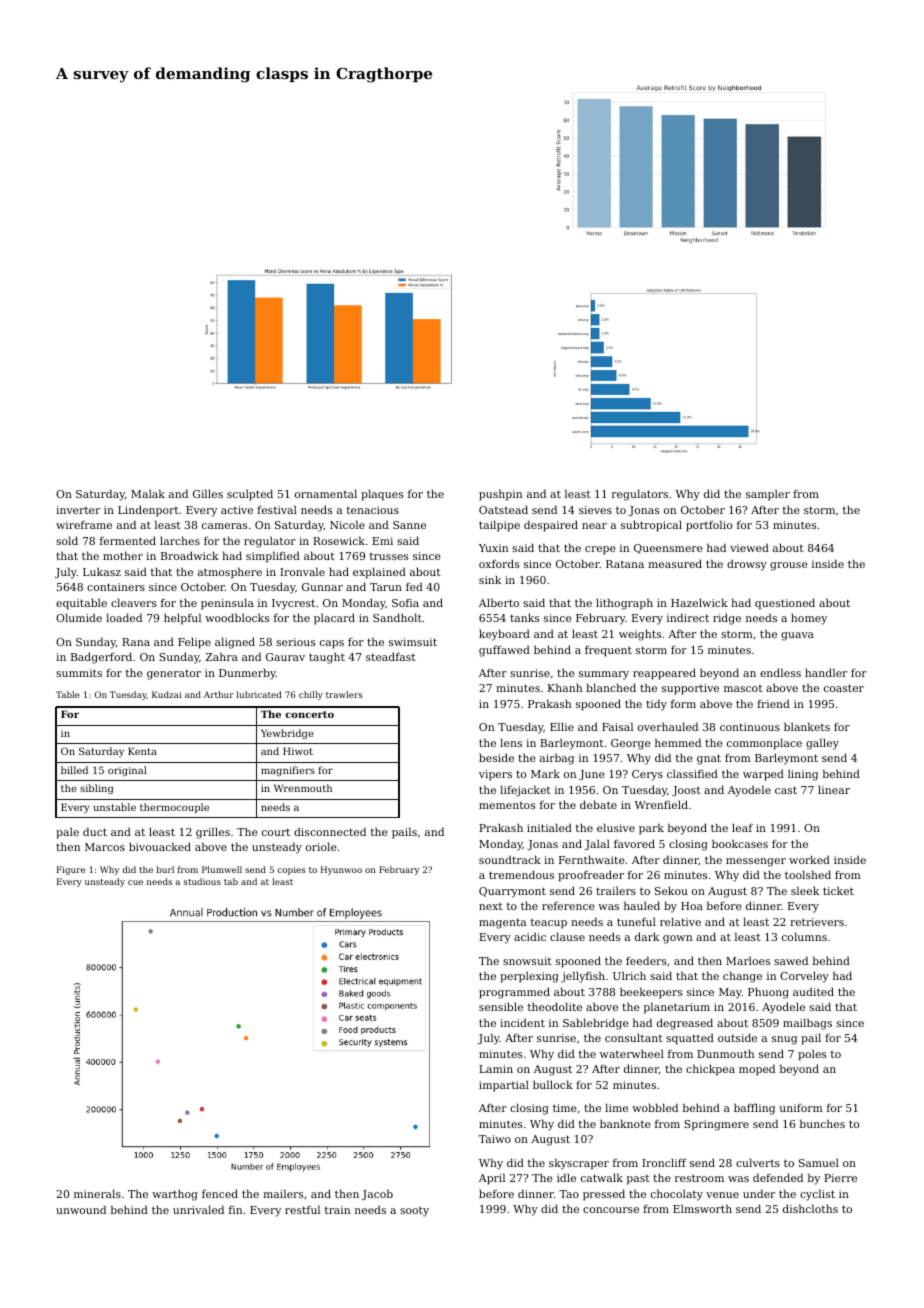 The width and height of the image is (924, 1308). What do you see at coordinates (148, 493) in the image?
I see `Malak` at bounding box center [148, 493].
